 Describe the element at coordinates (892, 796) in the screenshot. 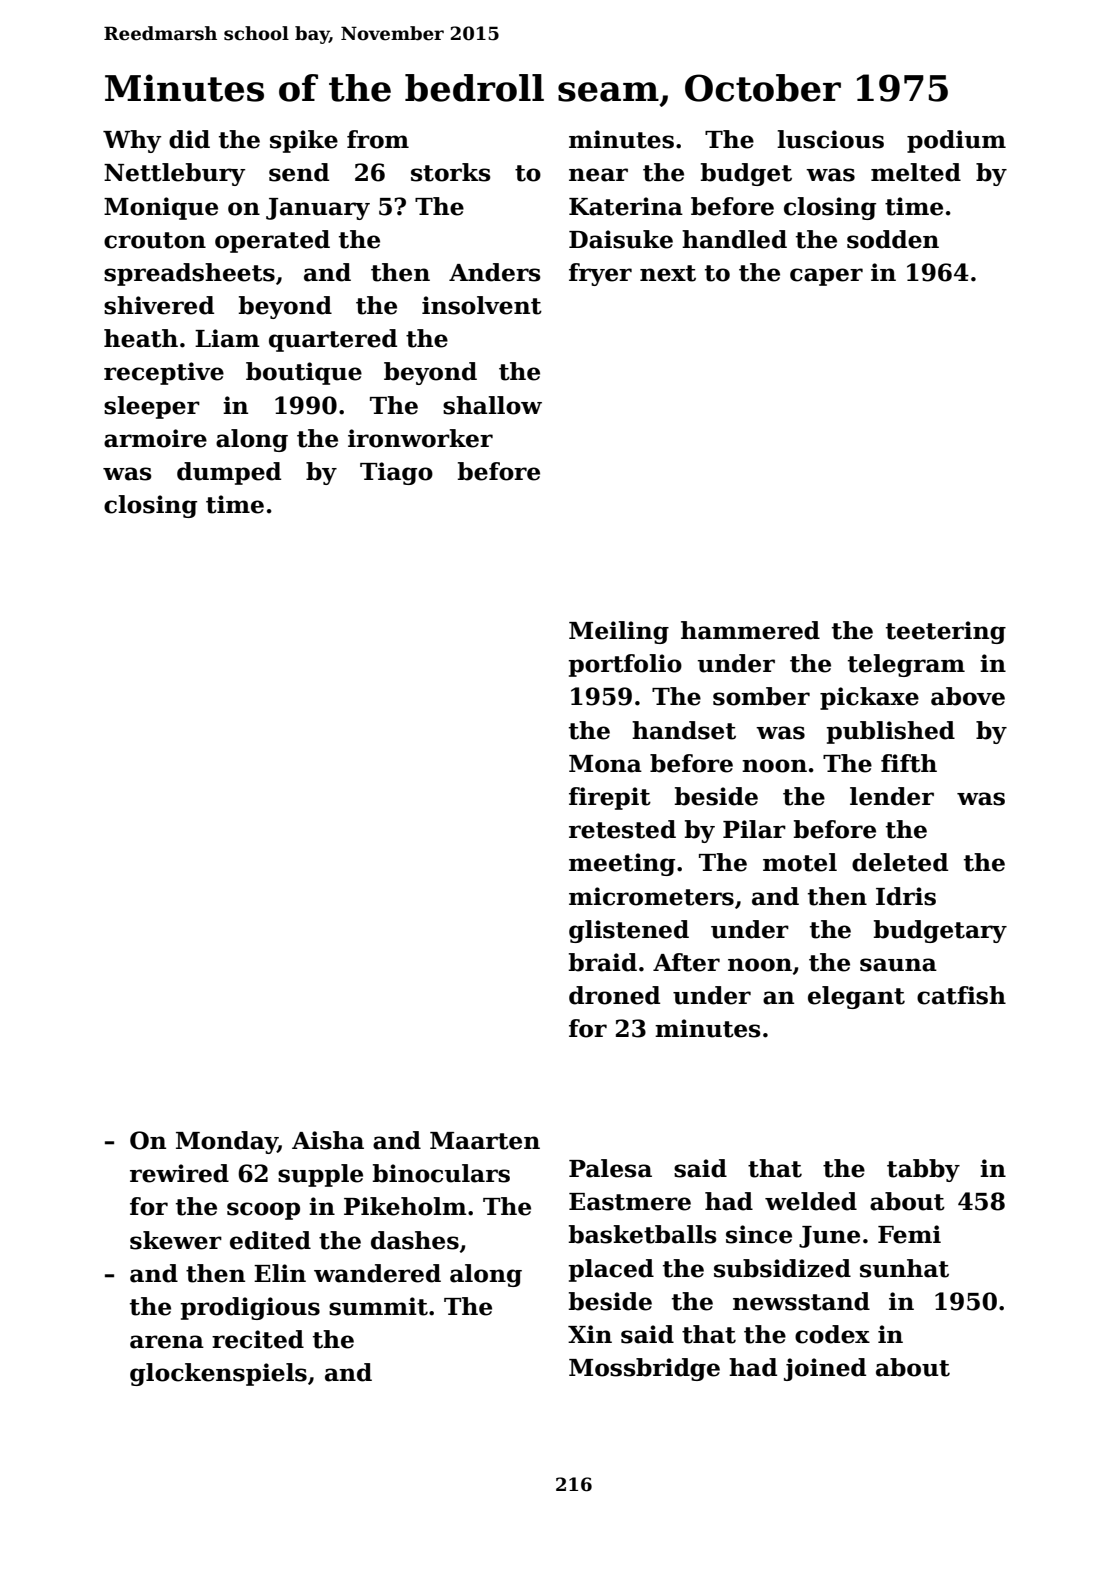

I see `lender` at that location.
